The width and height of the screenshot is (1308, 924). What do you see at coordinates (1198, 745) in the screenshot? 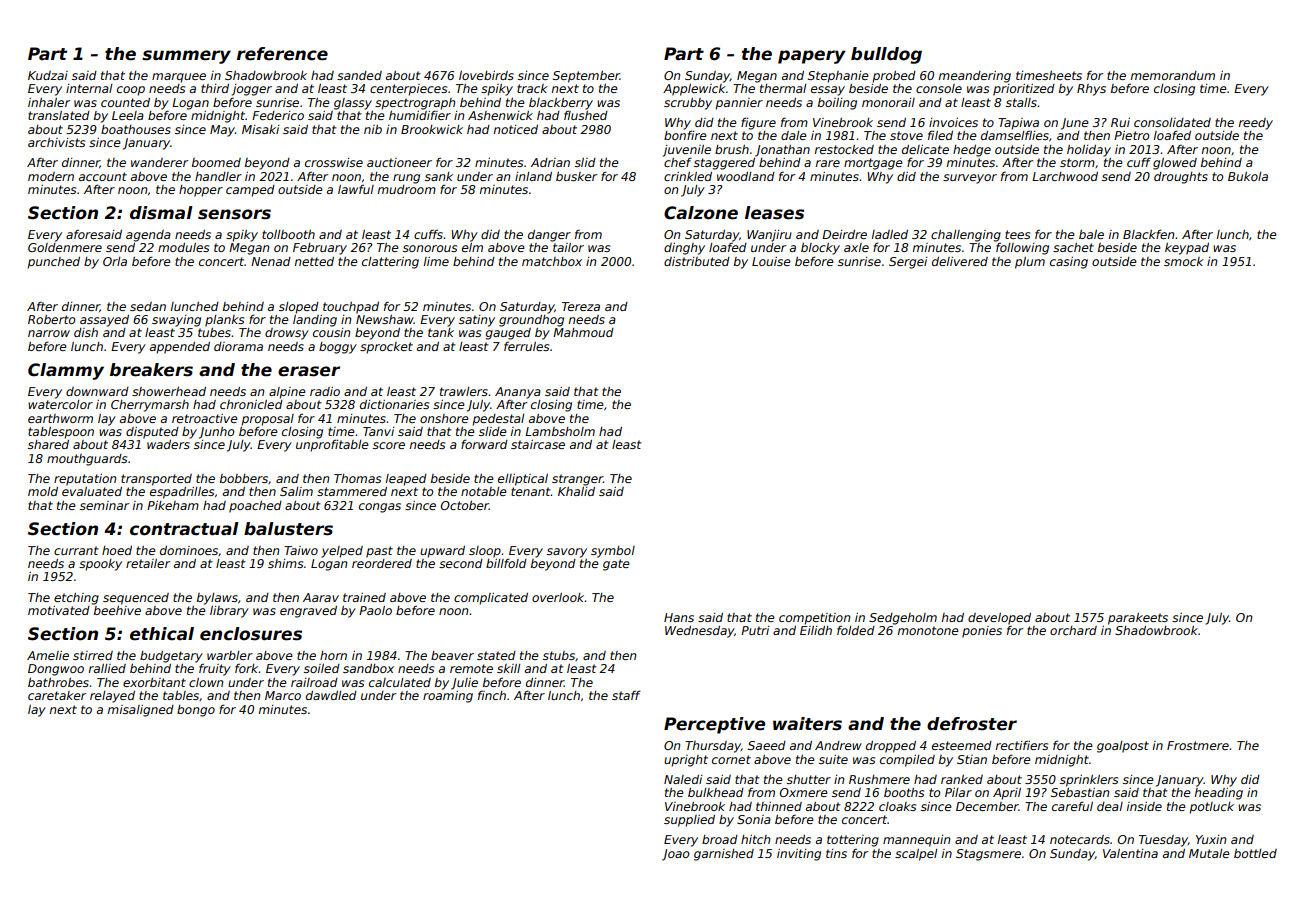
I see `Frostmere` at bounding box center [1198, 745].
